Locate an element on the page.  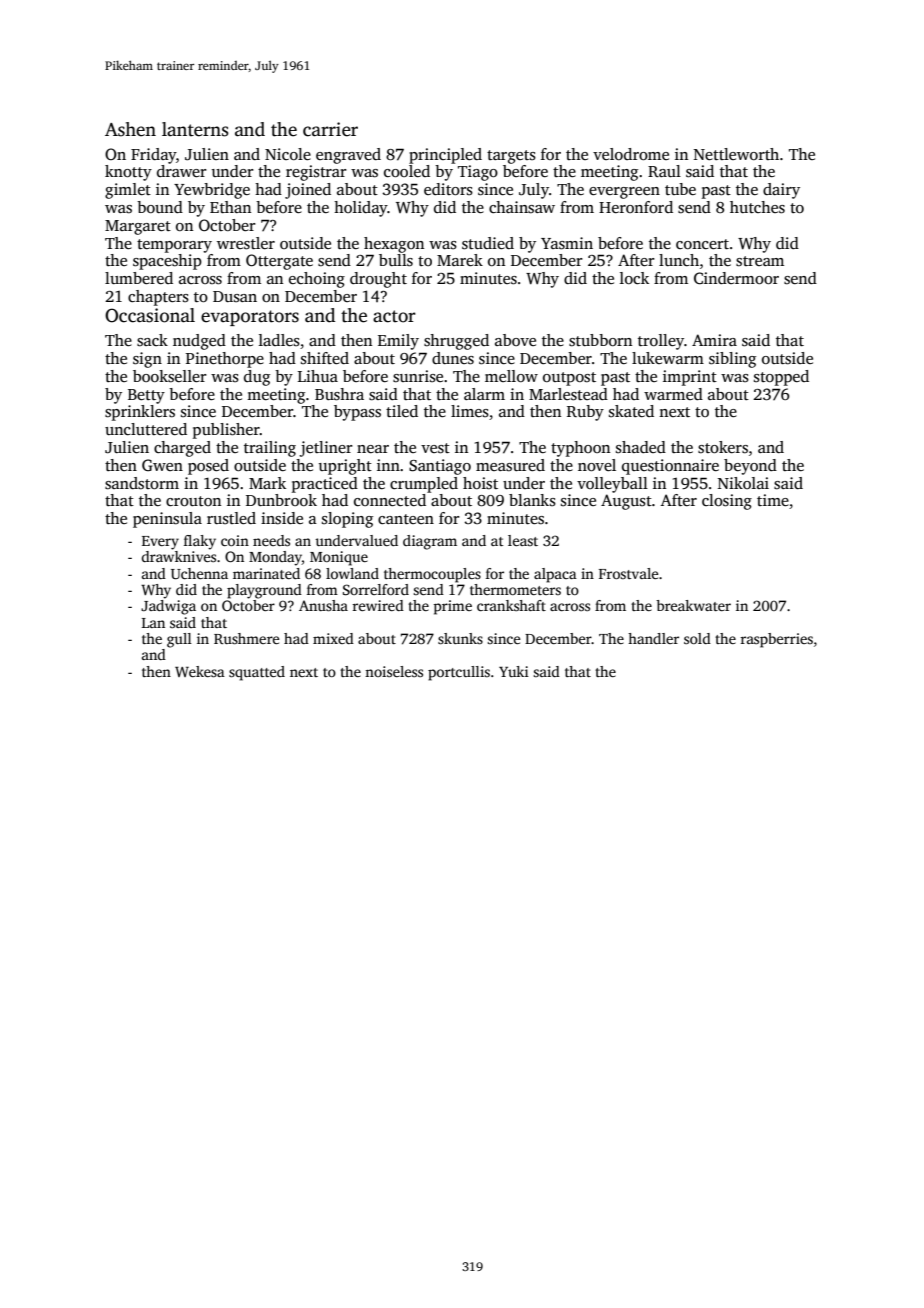
sold is located at coordinates (697, 638).
